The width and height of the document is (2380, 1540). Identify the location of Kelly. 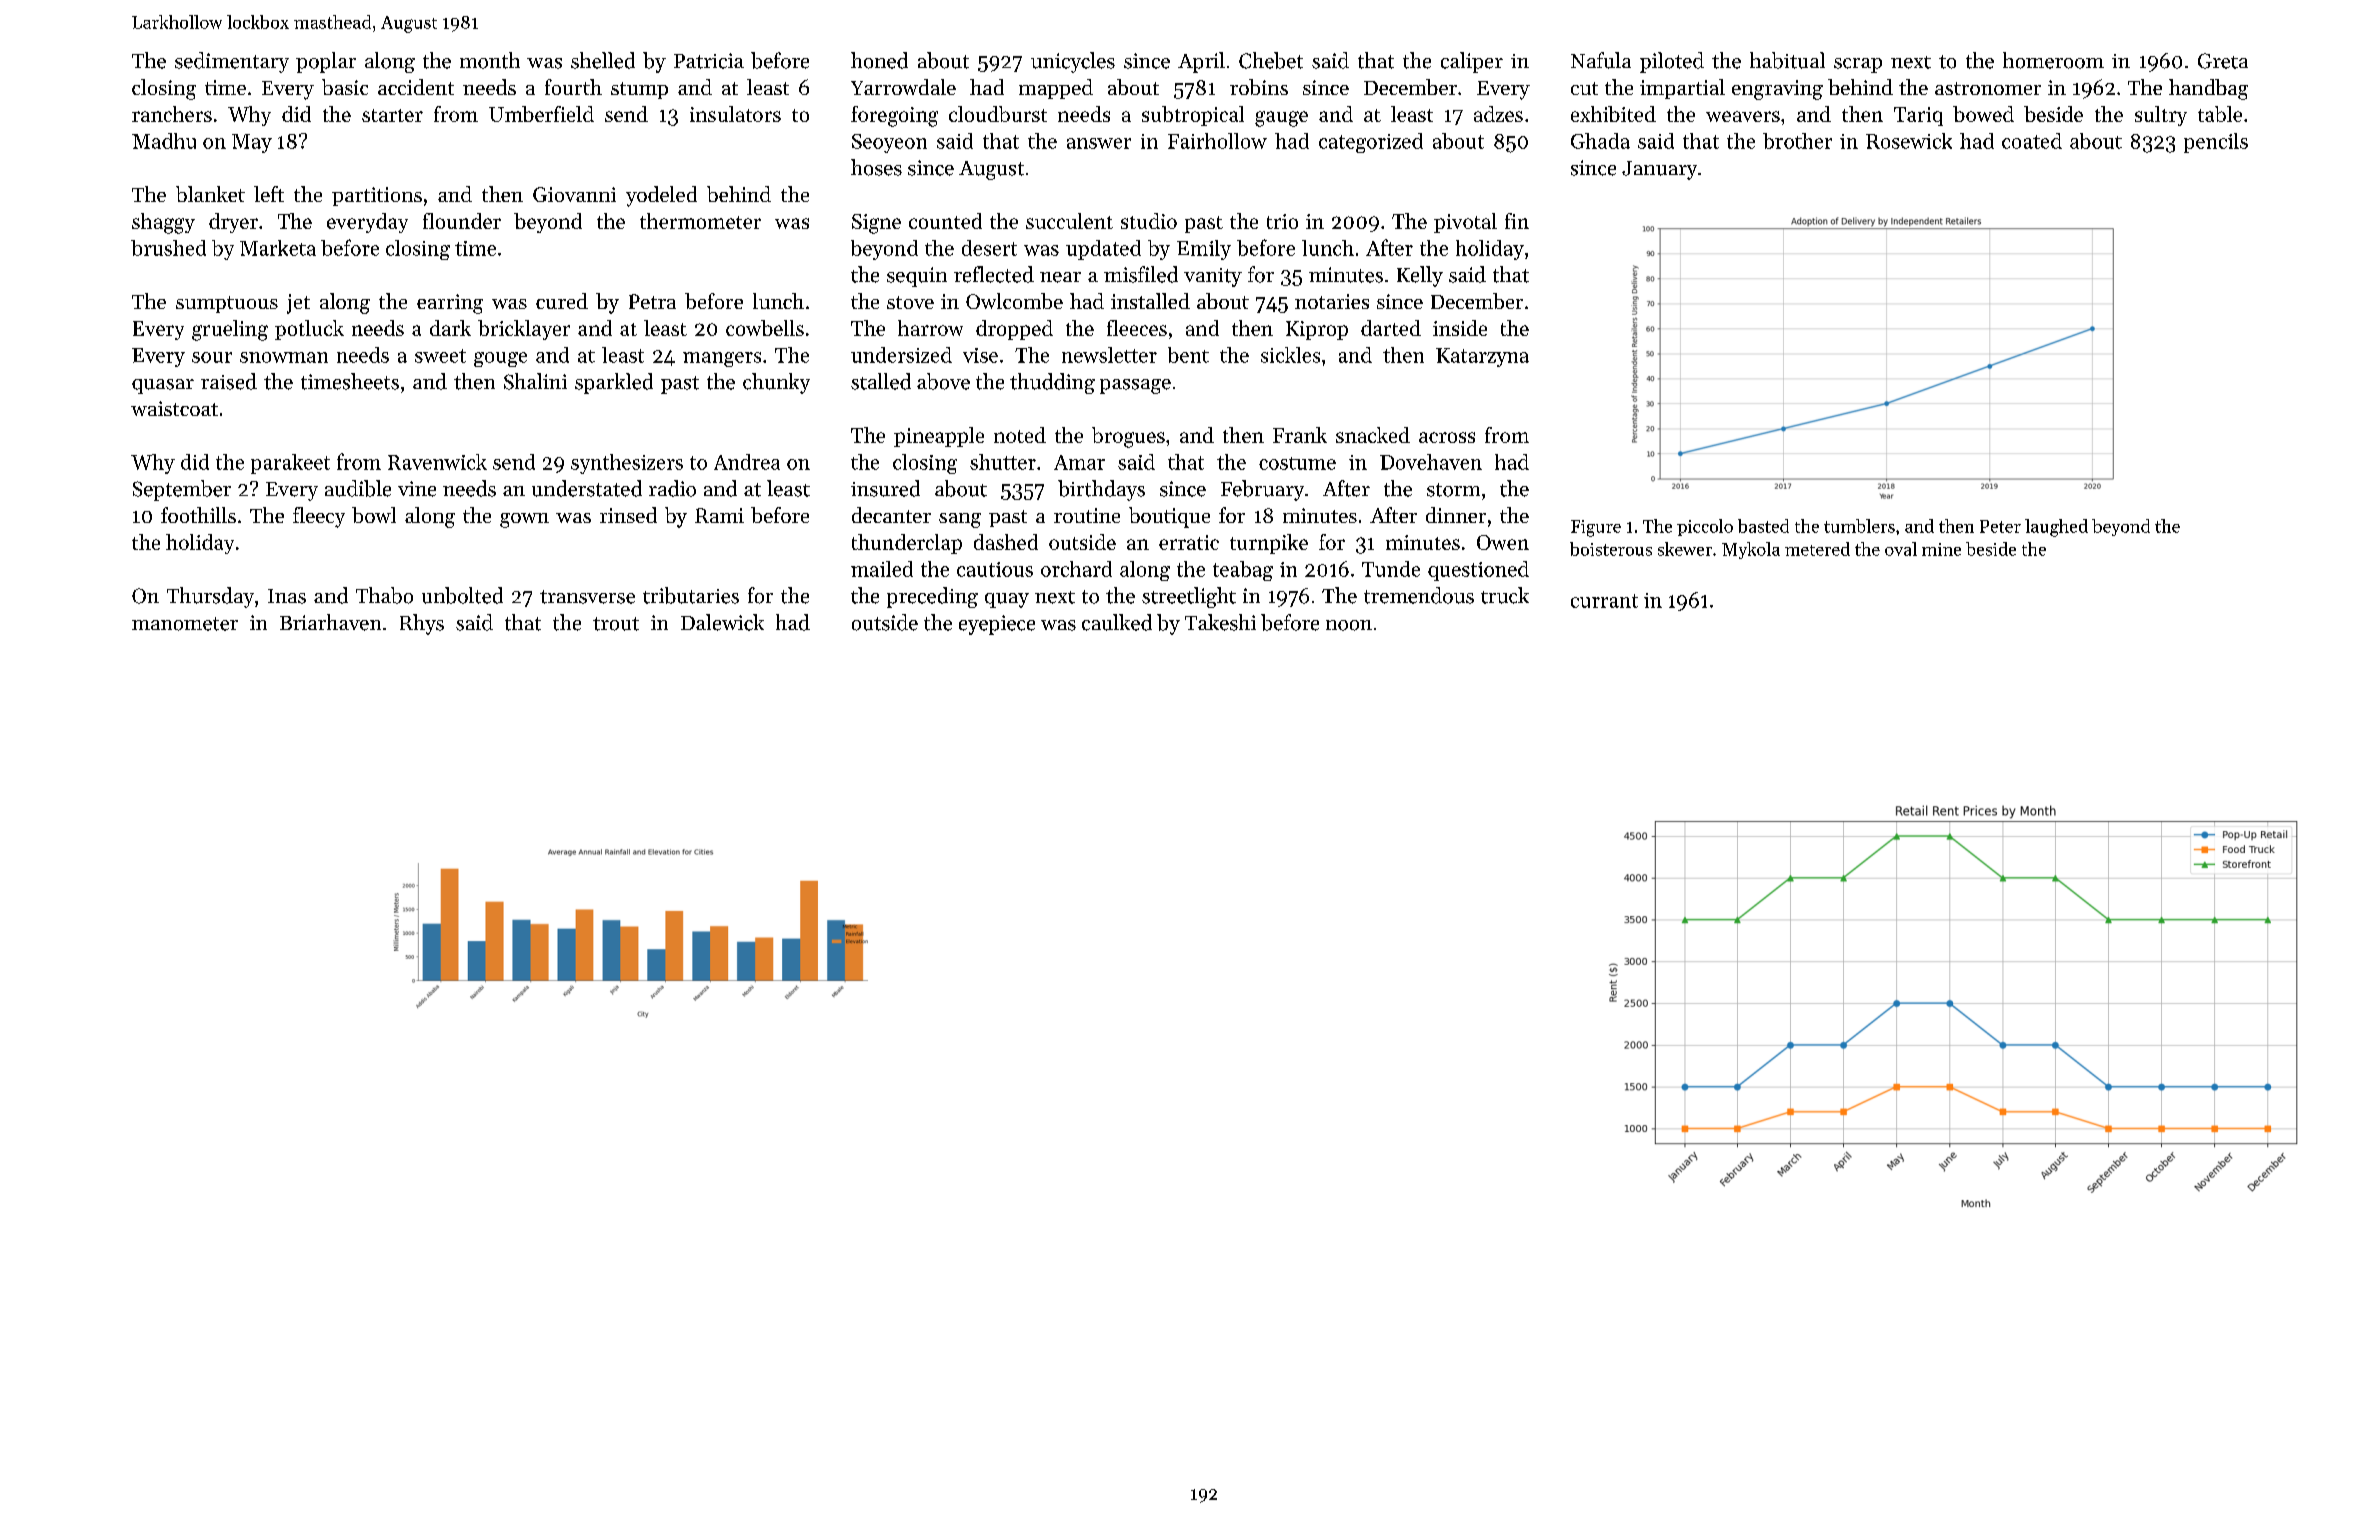
(1420, 276).
